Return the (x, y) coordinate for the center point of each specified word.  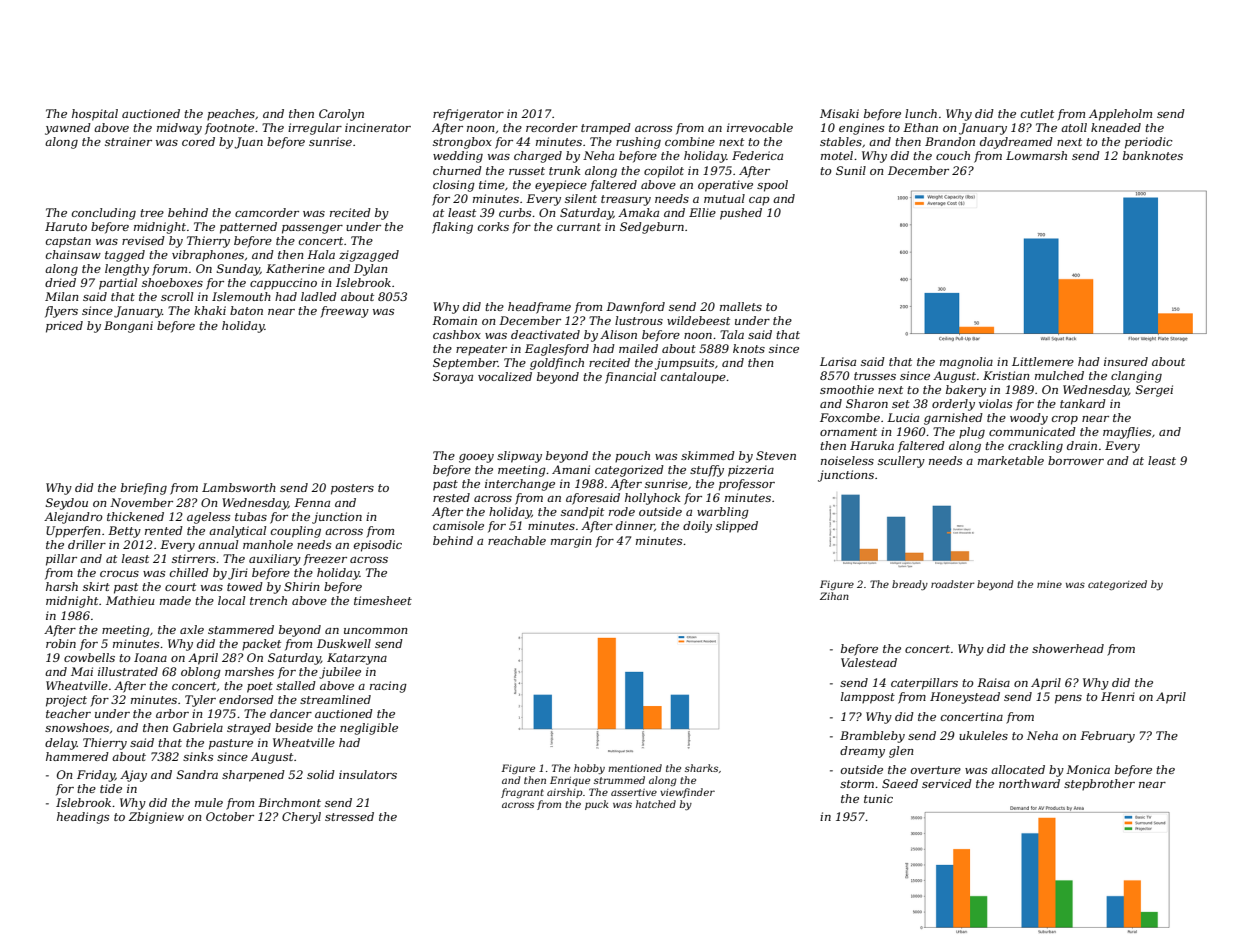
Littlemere (1043, 361)
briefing (144, 489)
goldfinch (557, 364)
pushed (741, 214)
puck (597, 805)
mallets (741, 306)
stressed (349, 816)
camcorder (267, 212)
